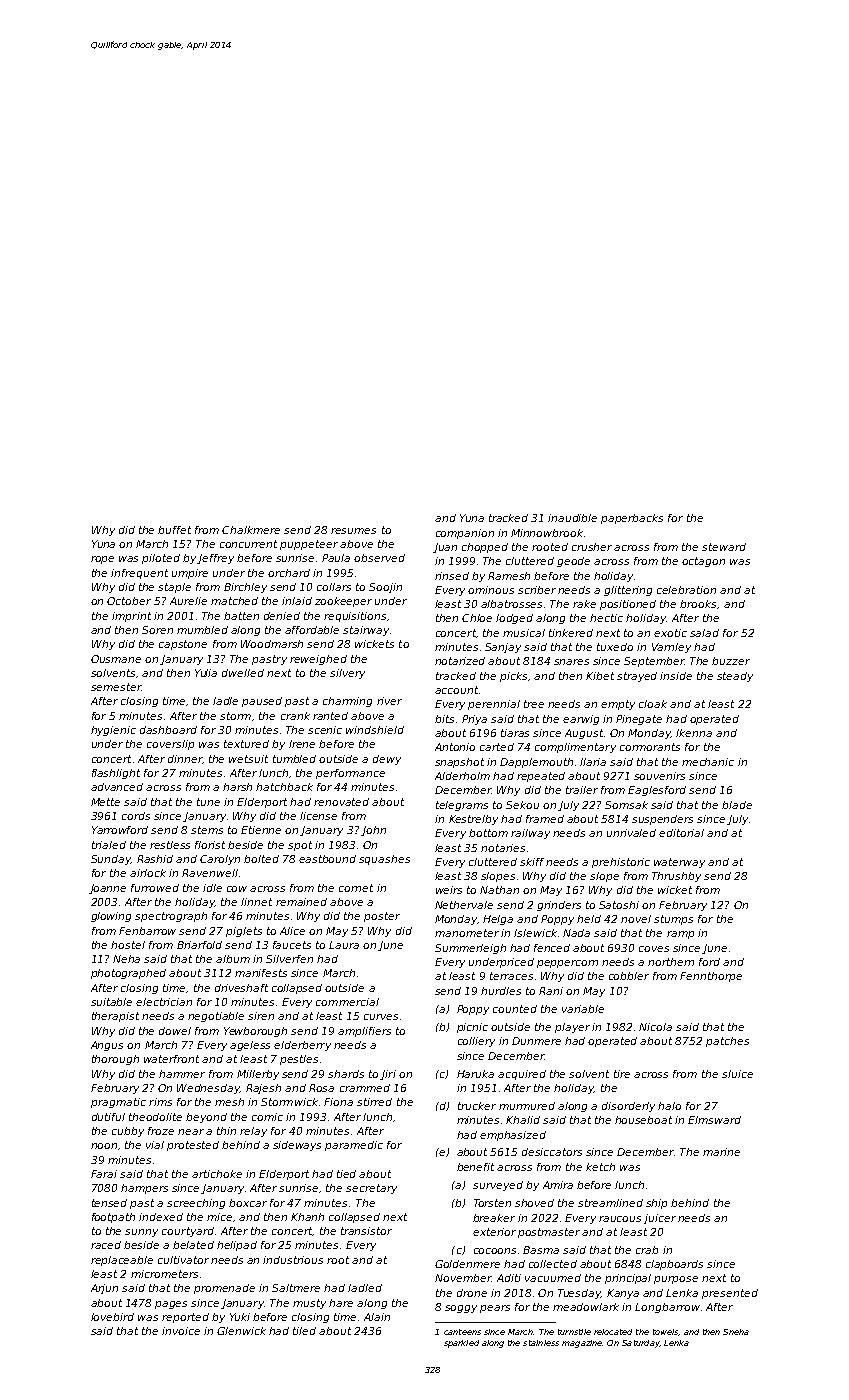 This screenshot has height=1400, width=849. I want to click on bolted, so click(261, 859).
